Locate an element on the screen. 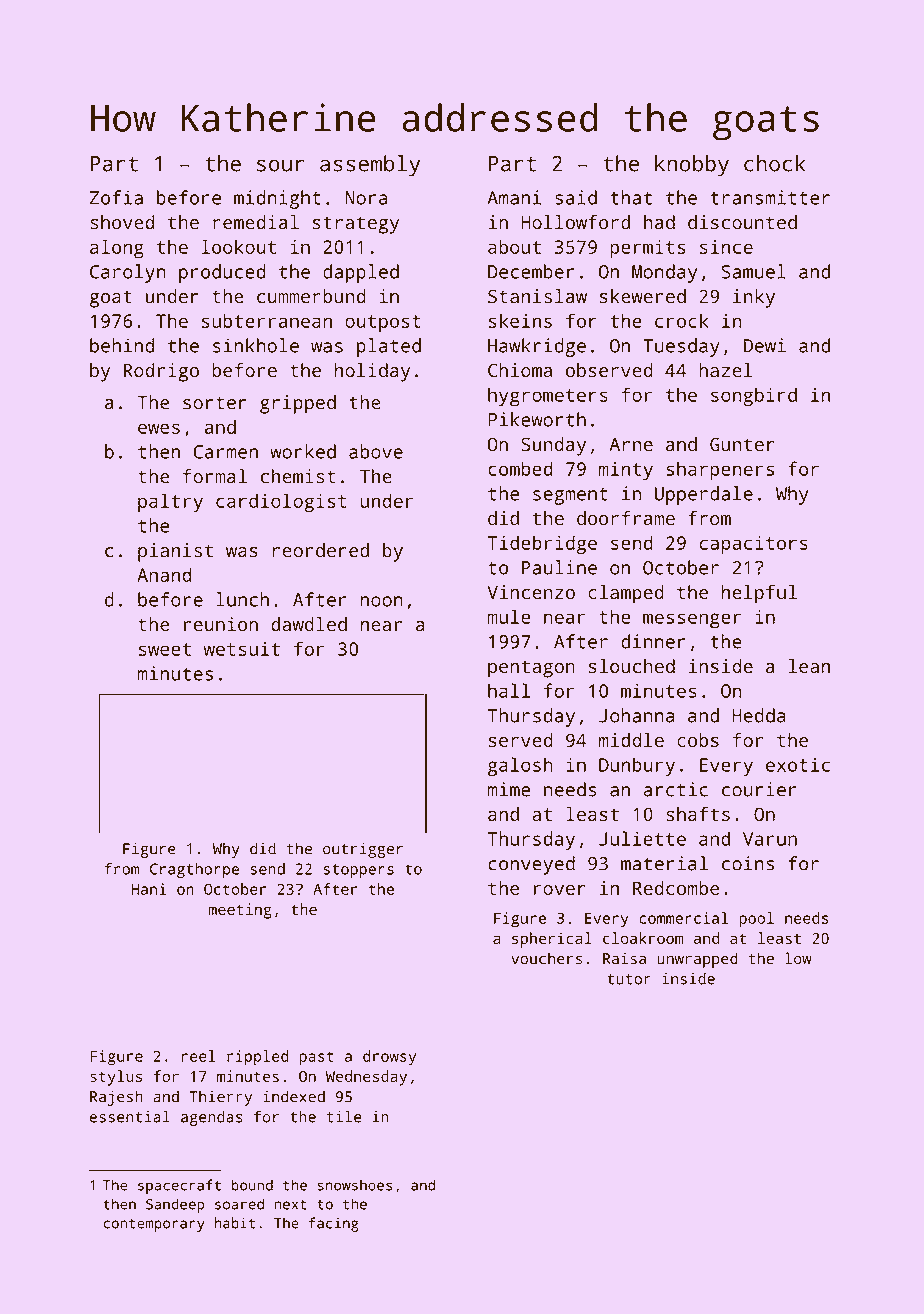 Image resolution: width=924 pixels, height=1314 pixels. Rodrigo is located at coordinates (161, 372).
